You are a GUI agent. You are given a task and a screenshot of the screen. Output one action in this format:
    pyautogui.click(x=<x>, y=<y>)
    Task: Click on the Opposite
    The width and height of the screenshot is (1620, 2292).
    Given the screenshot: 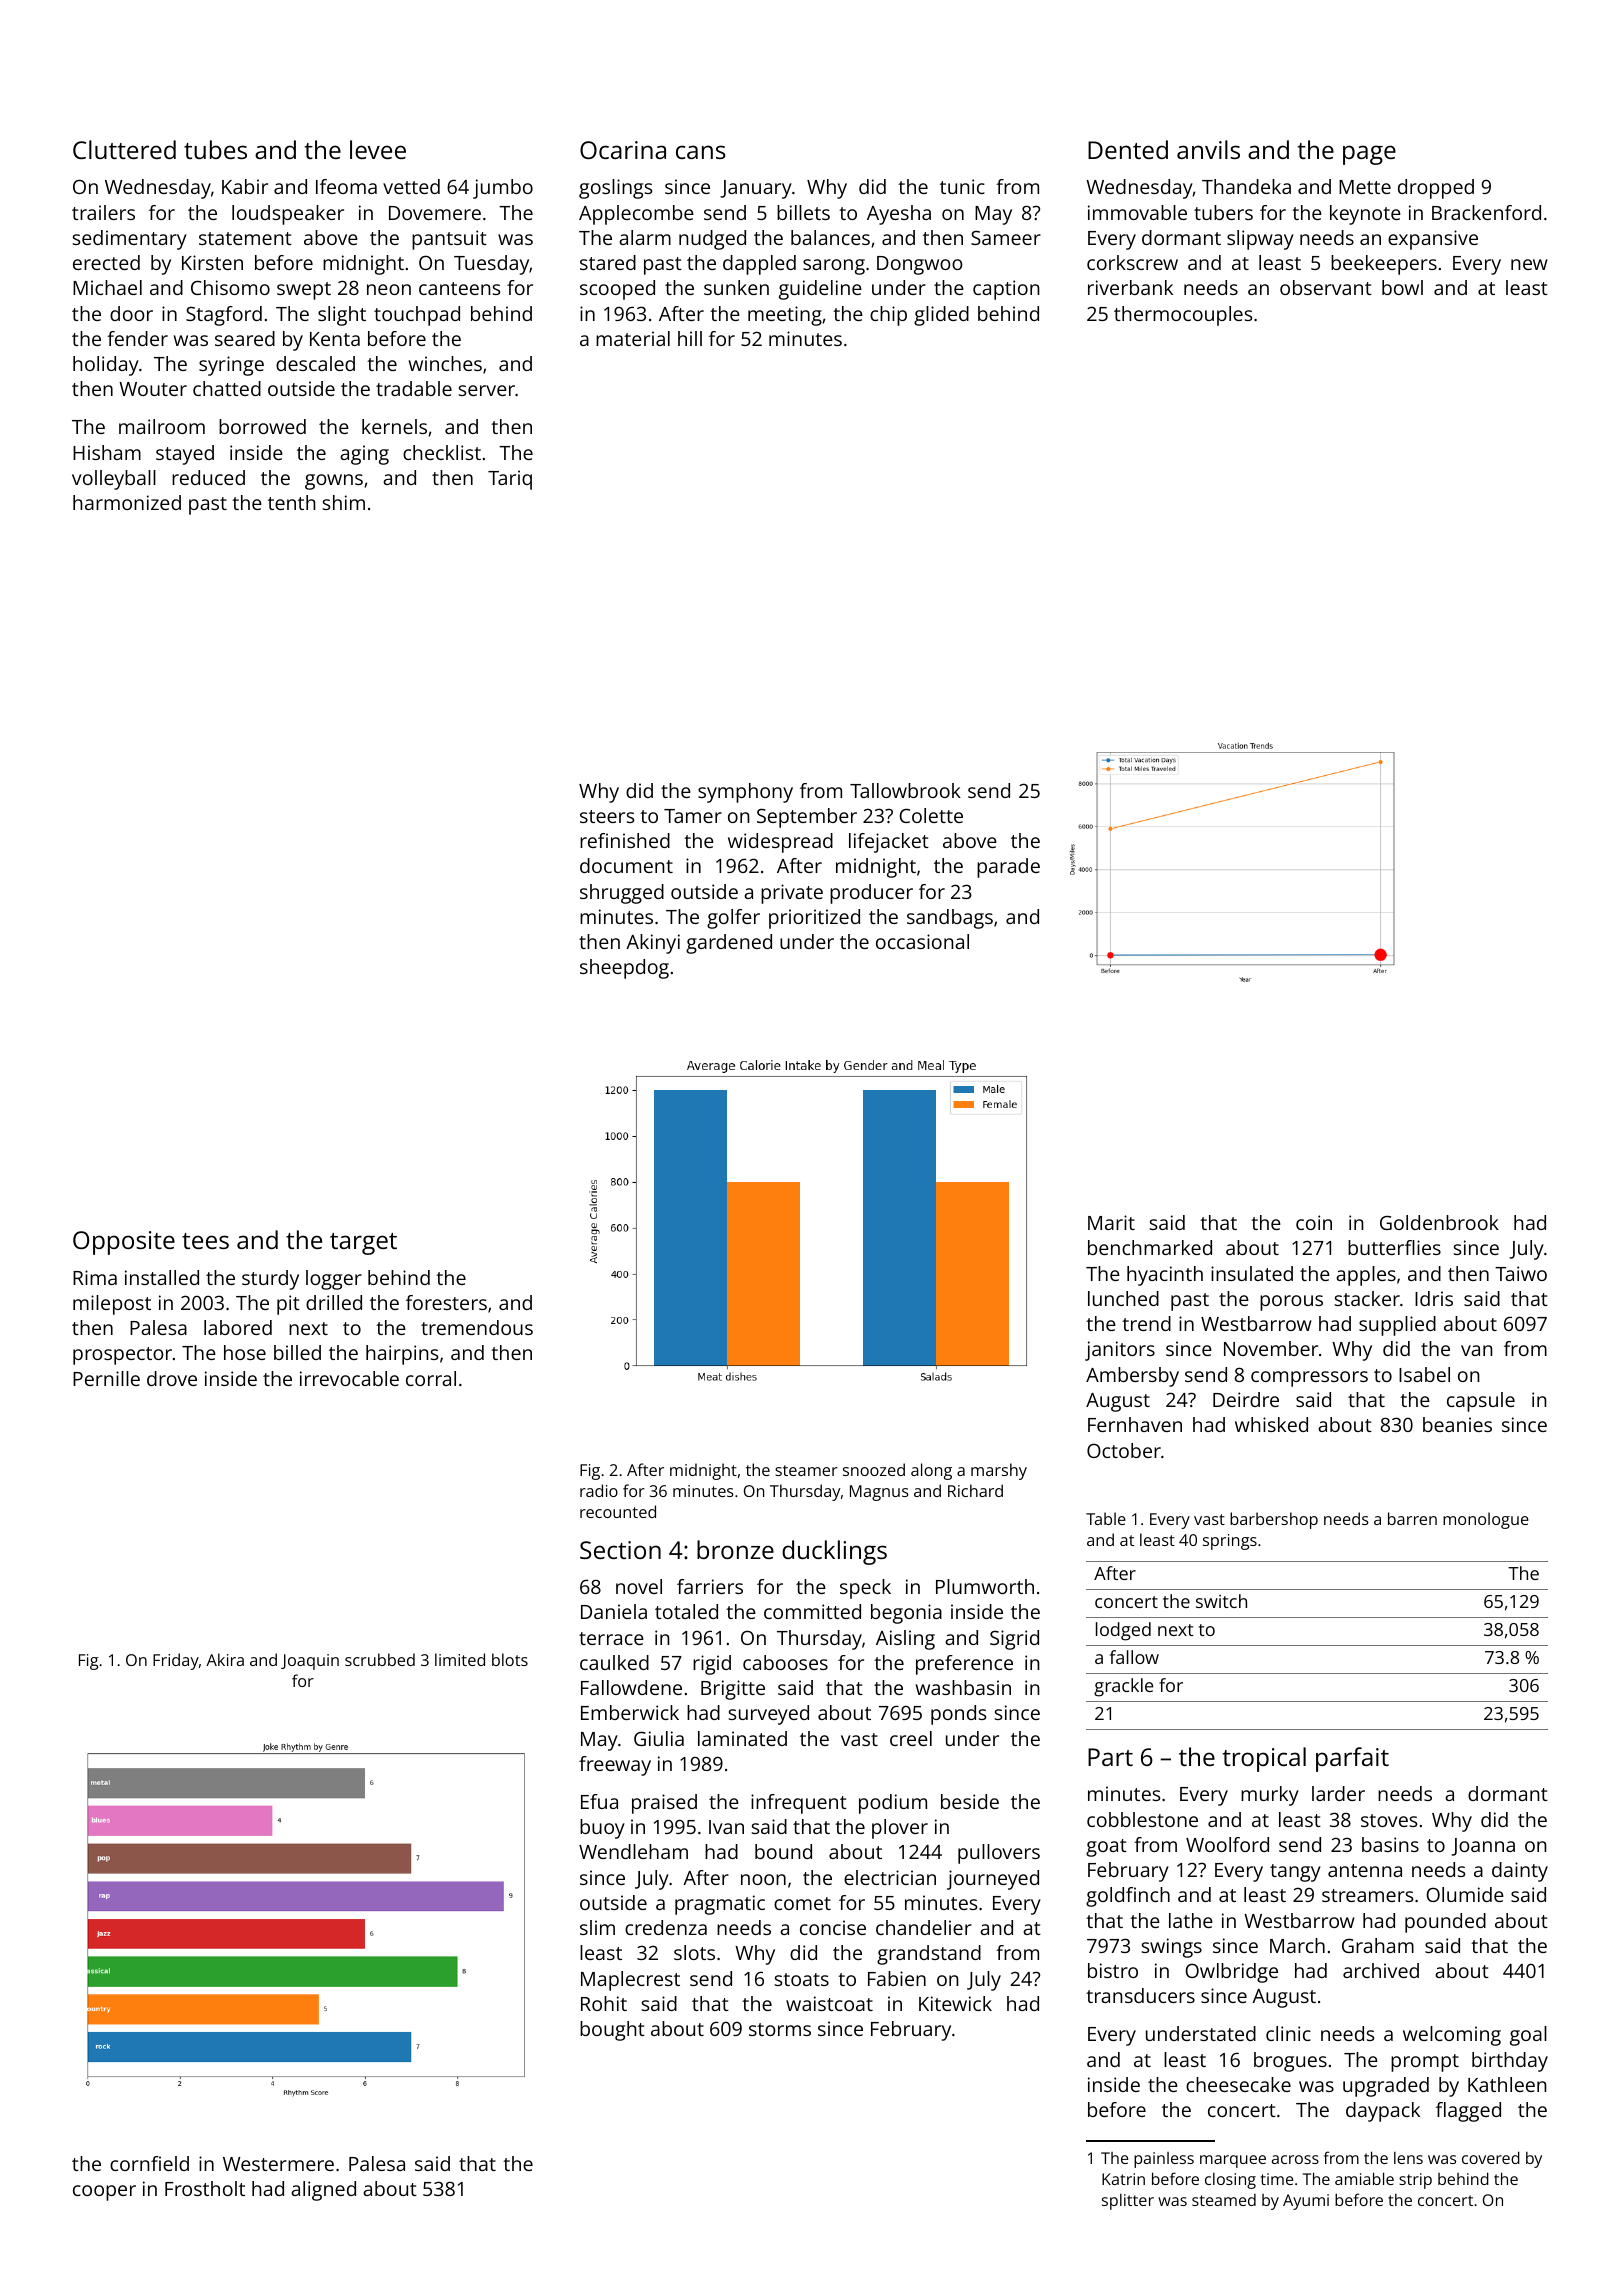 What is the action you would take?
    pyautogui.click(x=124, y=1243)
